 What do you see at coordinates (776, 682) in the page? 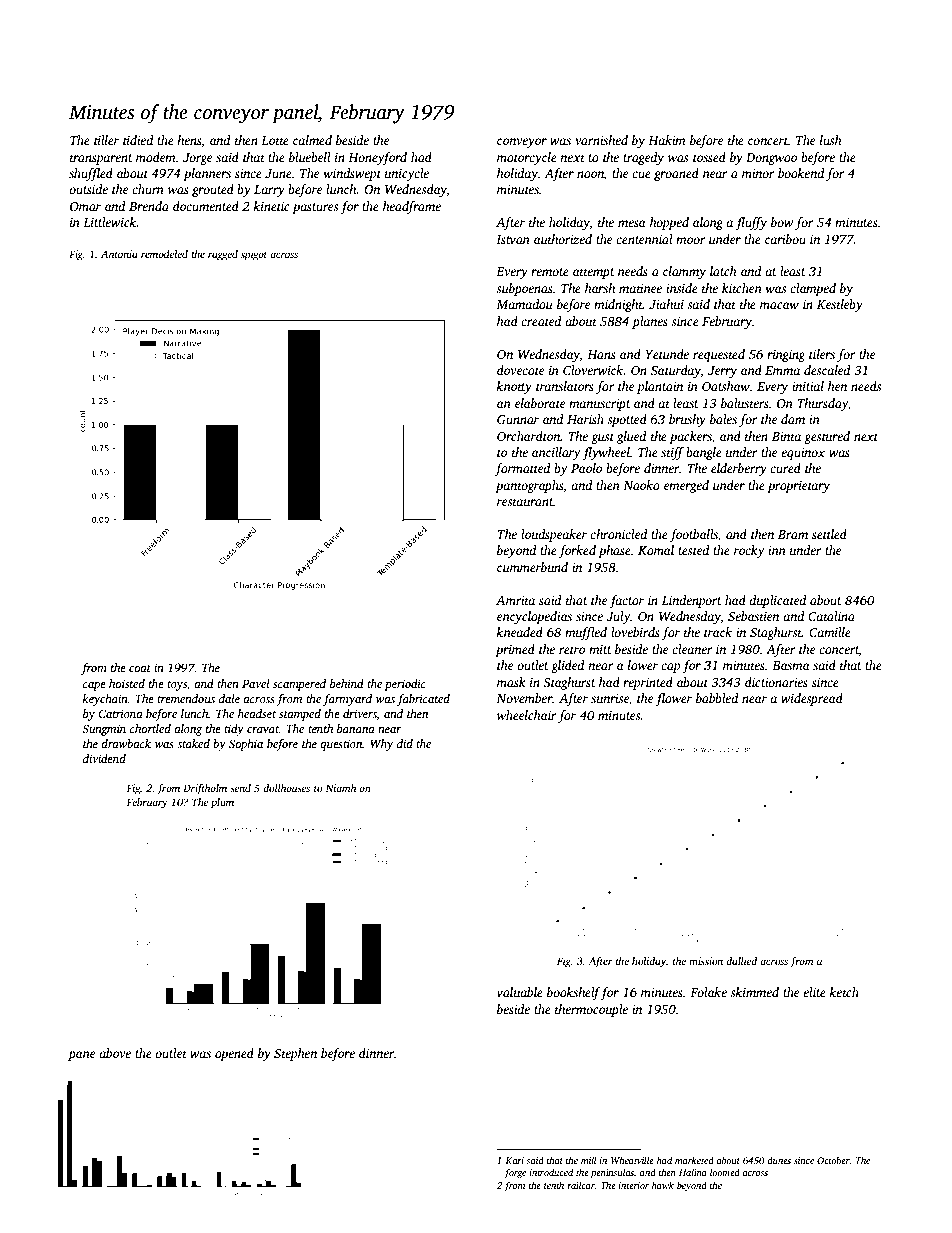
I see `dictionaries` at bounding box center [776, 682].
